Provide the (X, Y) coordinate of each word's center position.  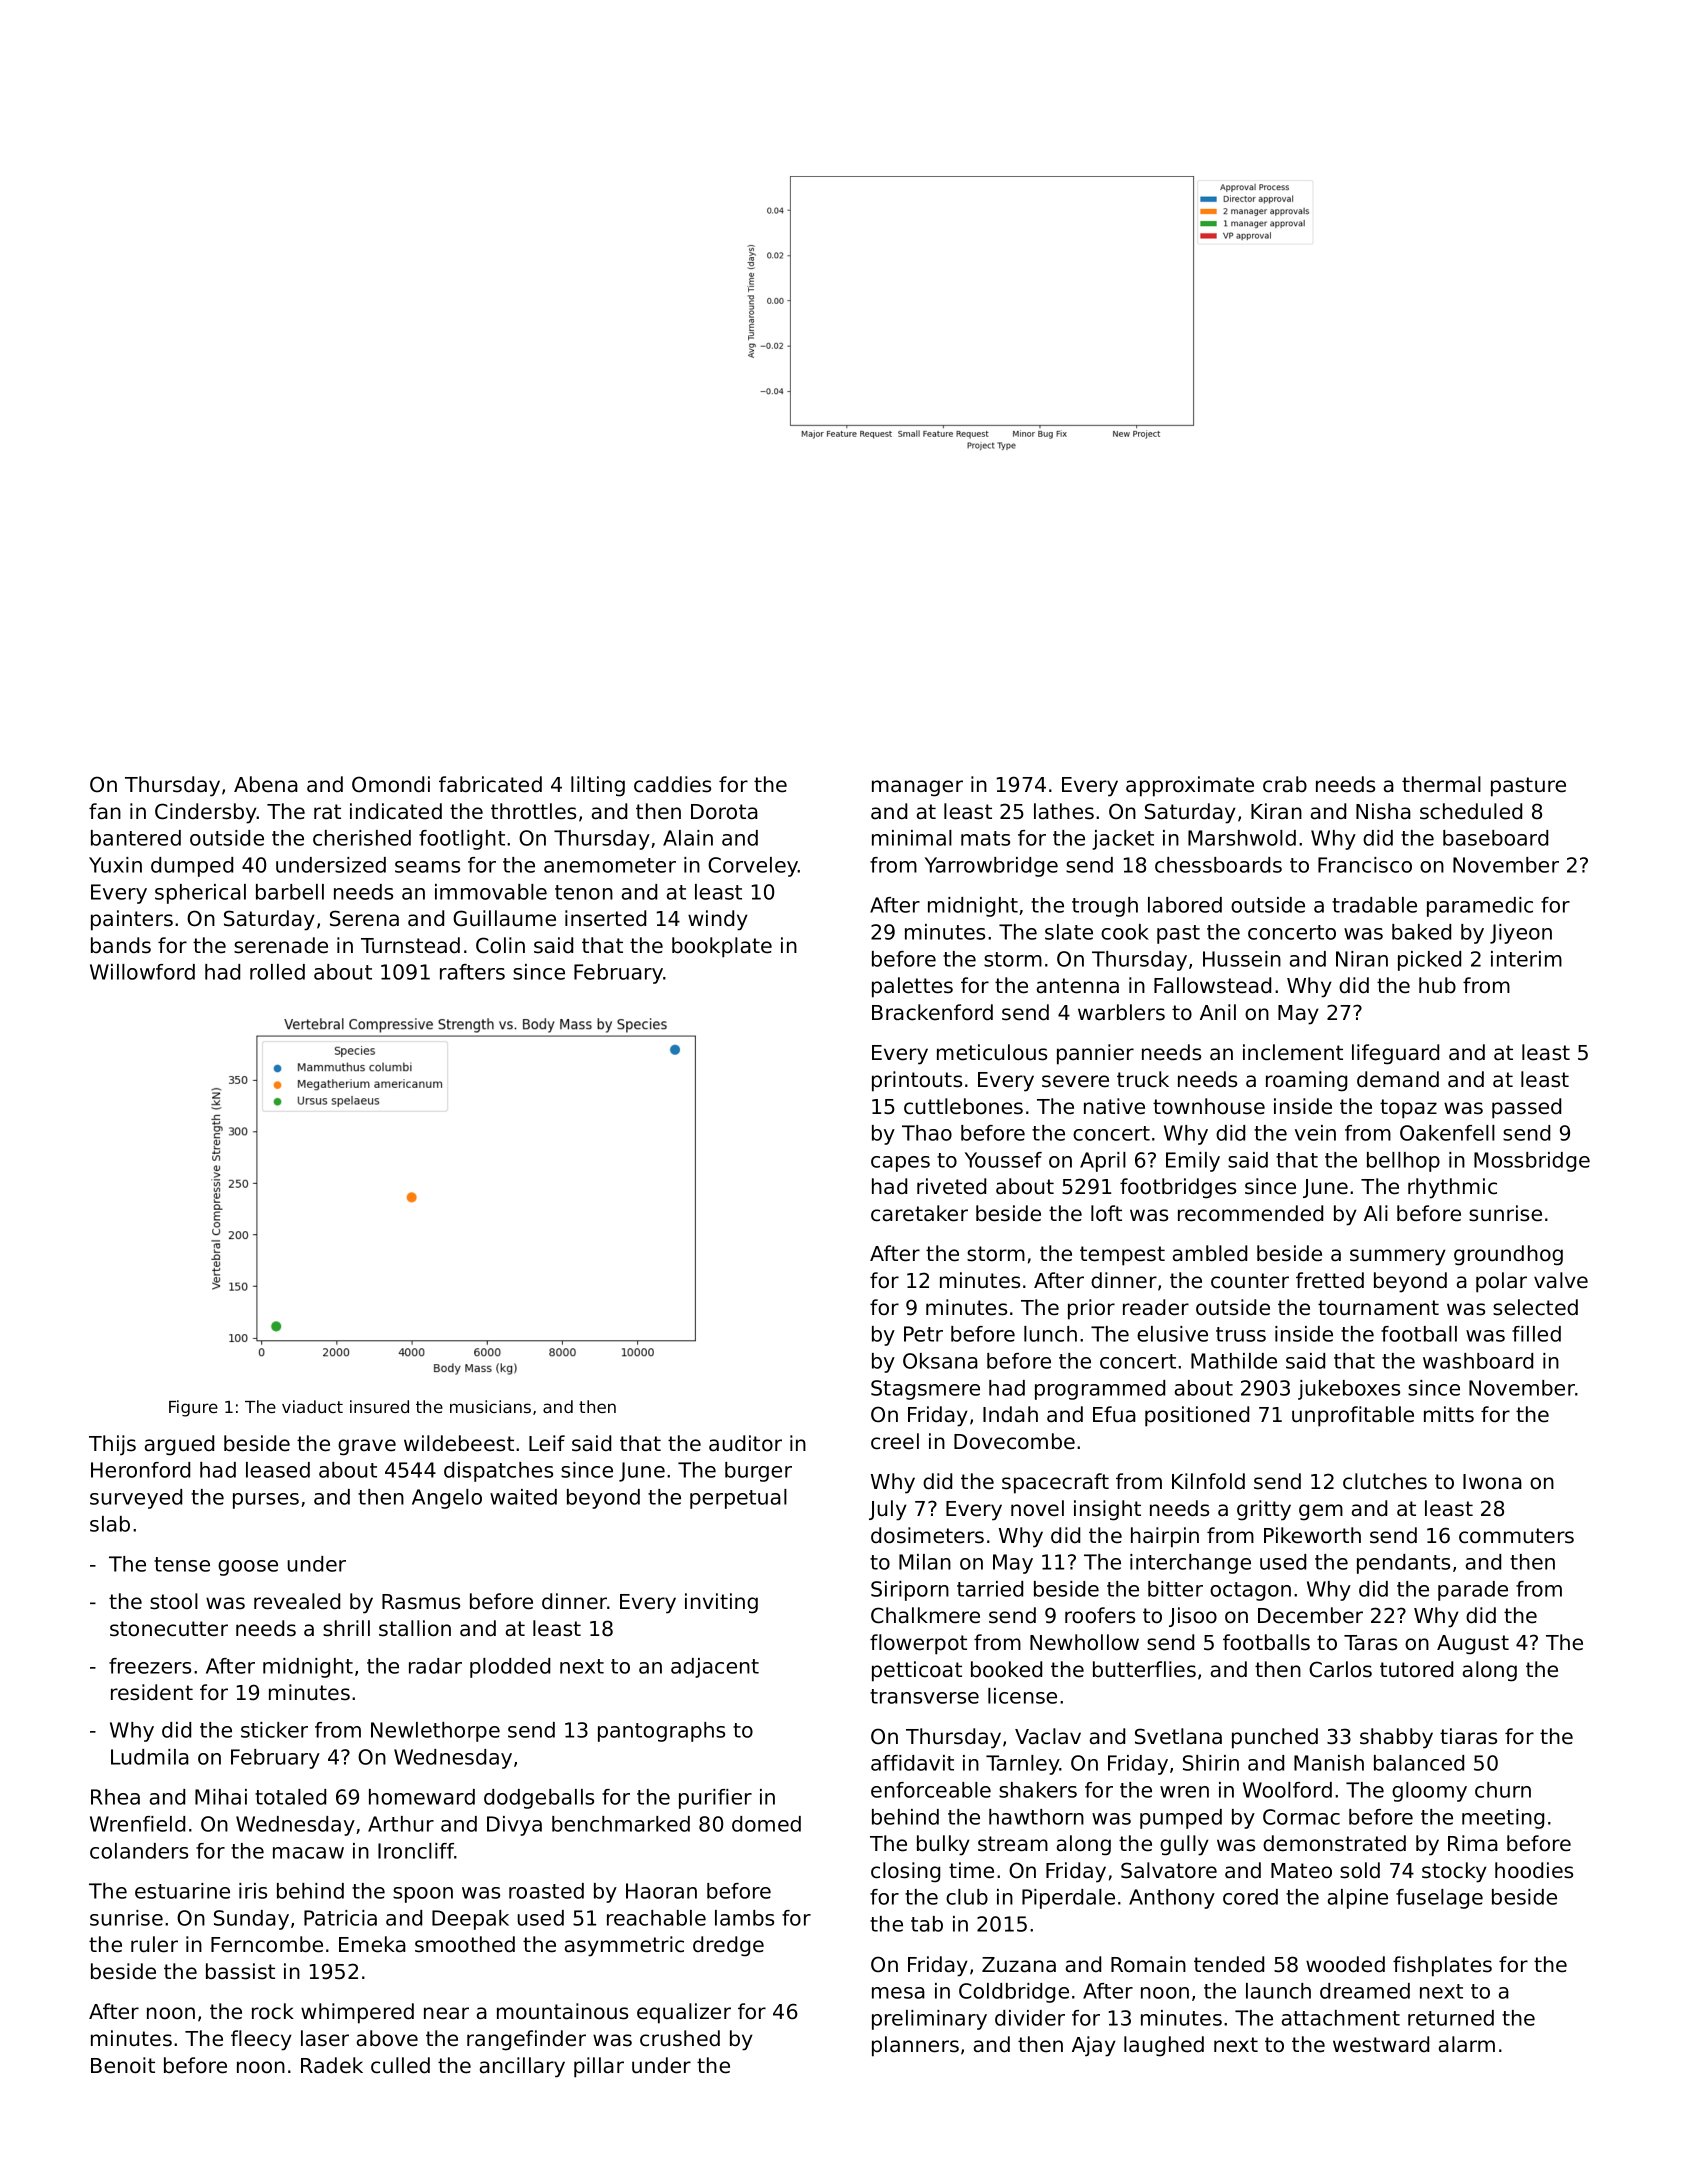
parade (1473, 1591)
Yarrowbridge (991, 867)
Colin (500, 945)
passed (1526, 1108)
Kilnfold (1208, 1481)
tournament (1378, 1308)
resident (152, 1692)
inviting (721, 1603)
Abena (266, 784)
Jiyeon (1521, 934)
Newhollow (1084, 1642)
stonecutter (169, 1629)
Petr (923, 1334)
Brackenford (932, 1012)
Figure (193, 1408)
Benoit (123, 2065)
